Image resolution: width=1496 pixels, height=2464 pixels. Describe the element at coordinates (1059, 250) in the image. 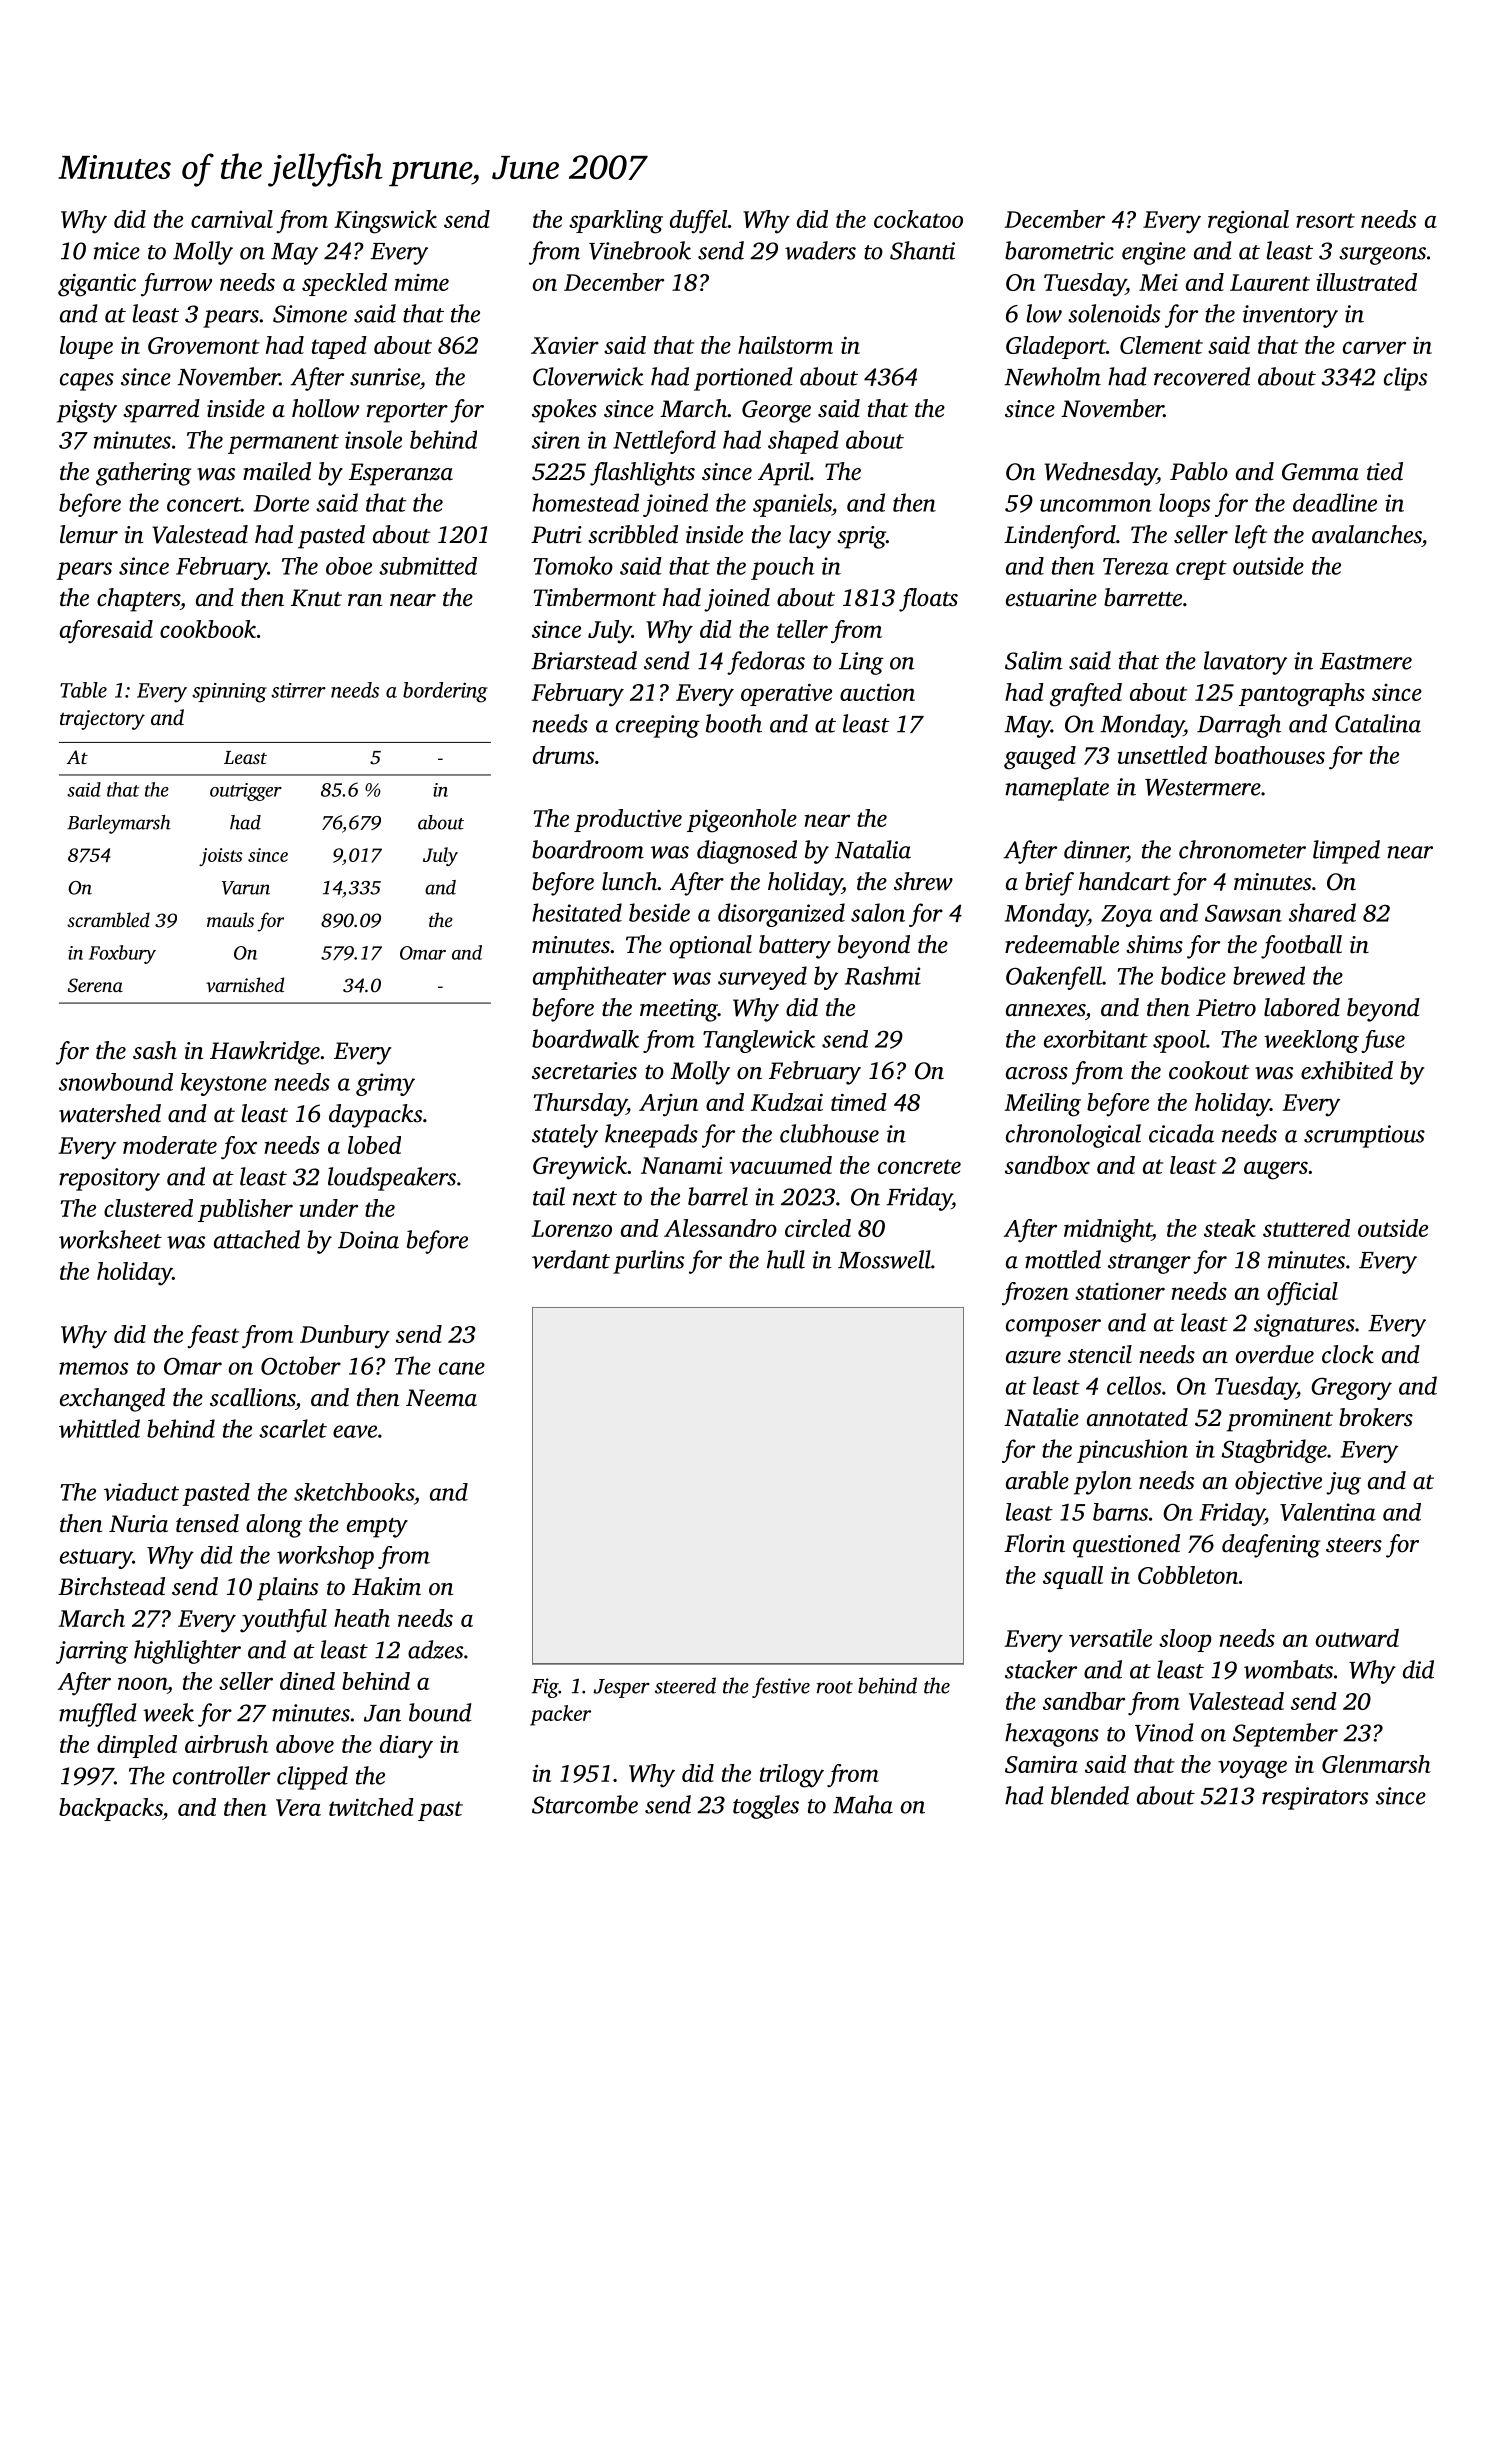

I see `barometric` at that location.
